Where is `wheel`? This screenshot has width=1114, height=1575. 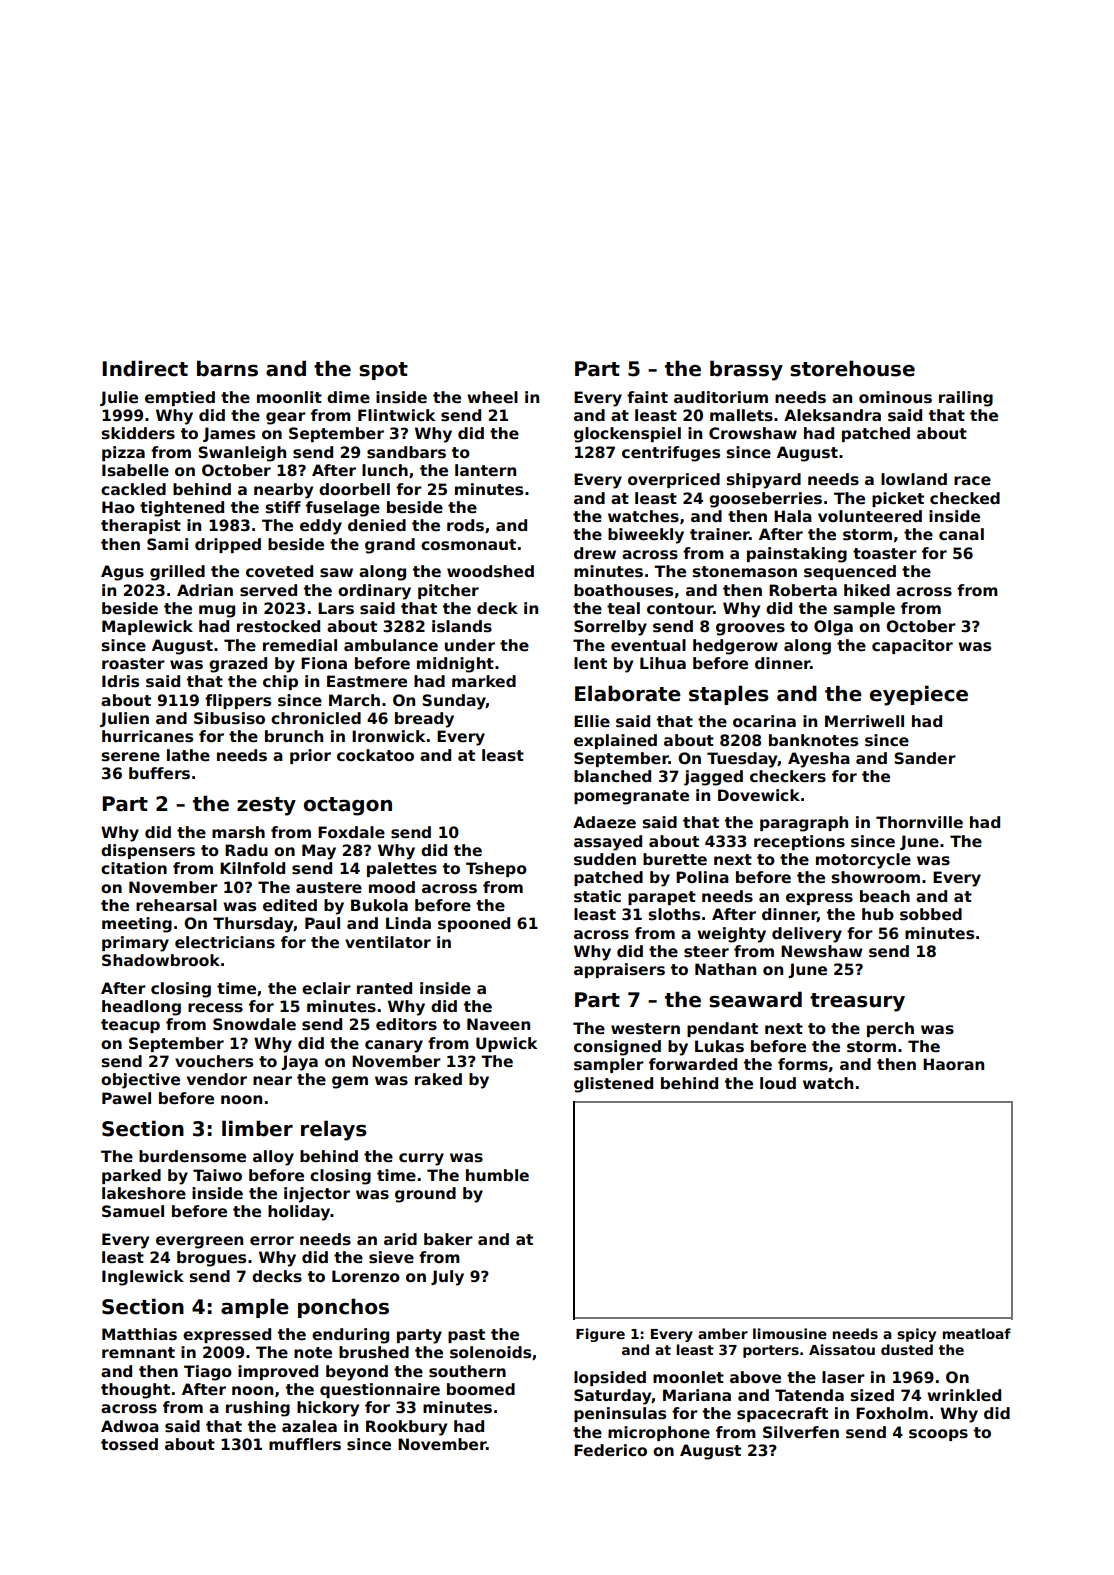
wheel is located at coordinates (492, 397).
